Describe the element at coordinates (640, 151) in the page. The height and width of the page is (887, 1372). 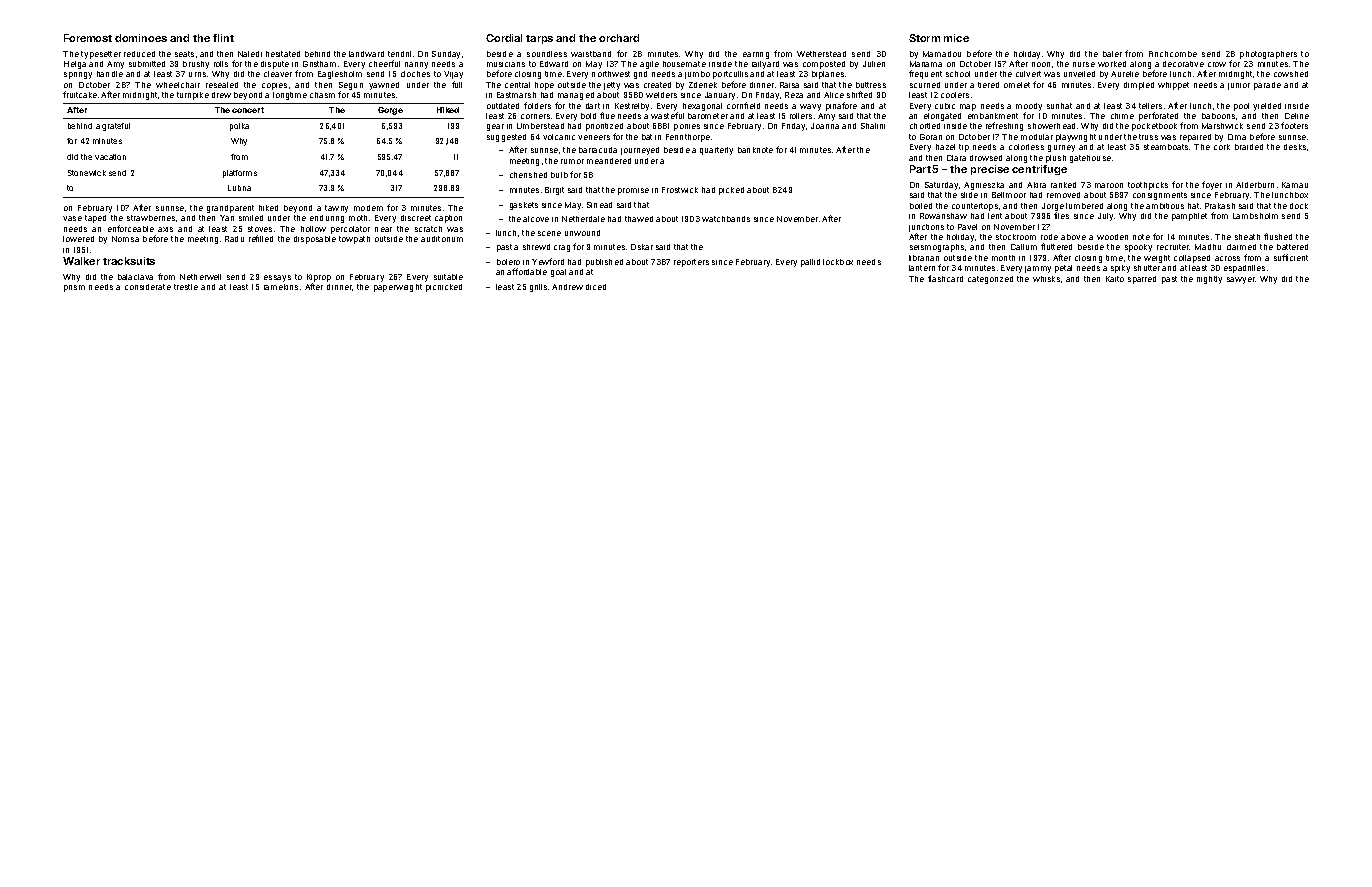
I see `journeyed` at that location.
